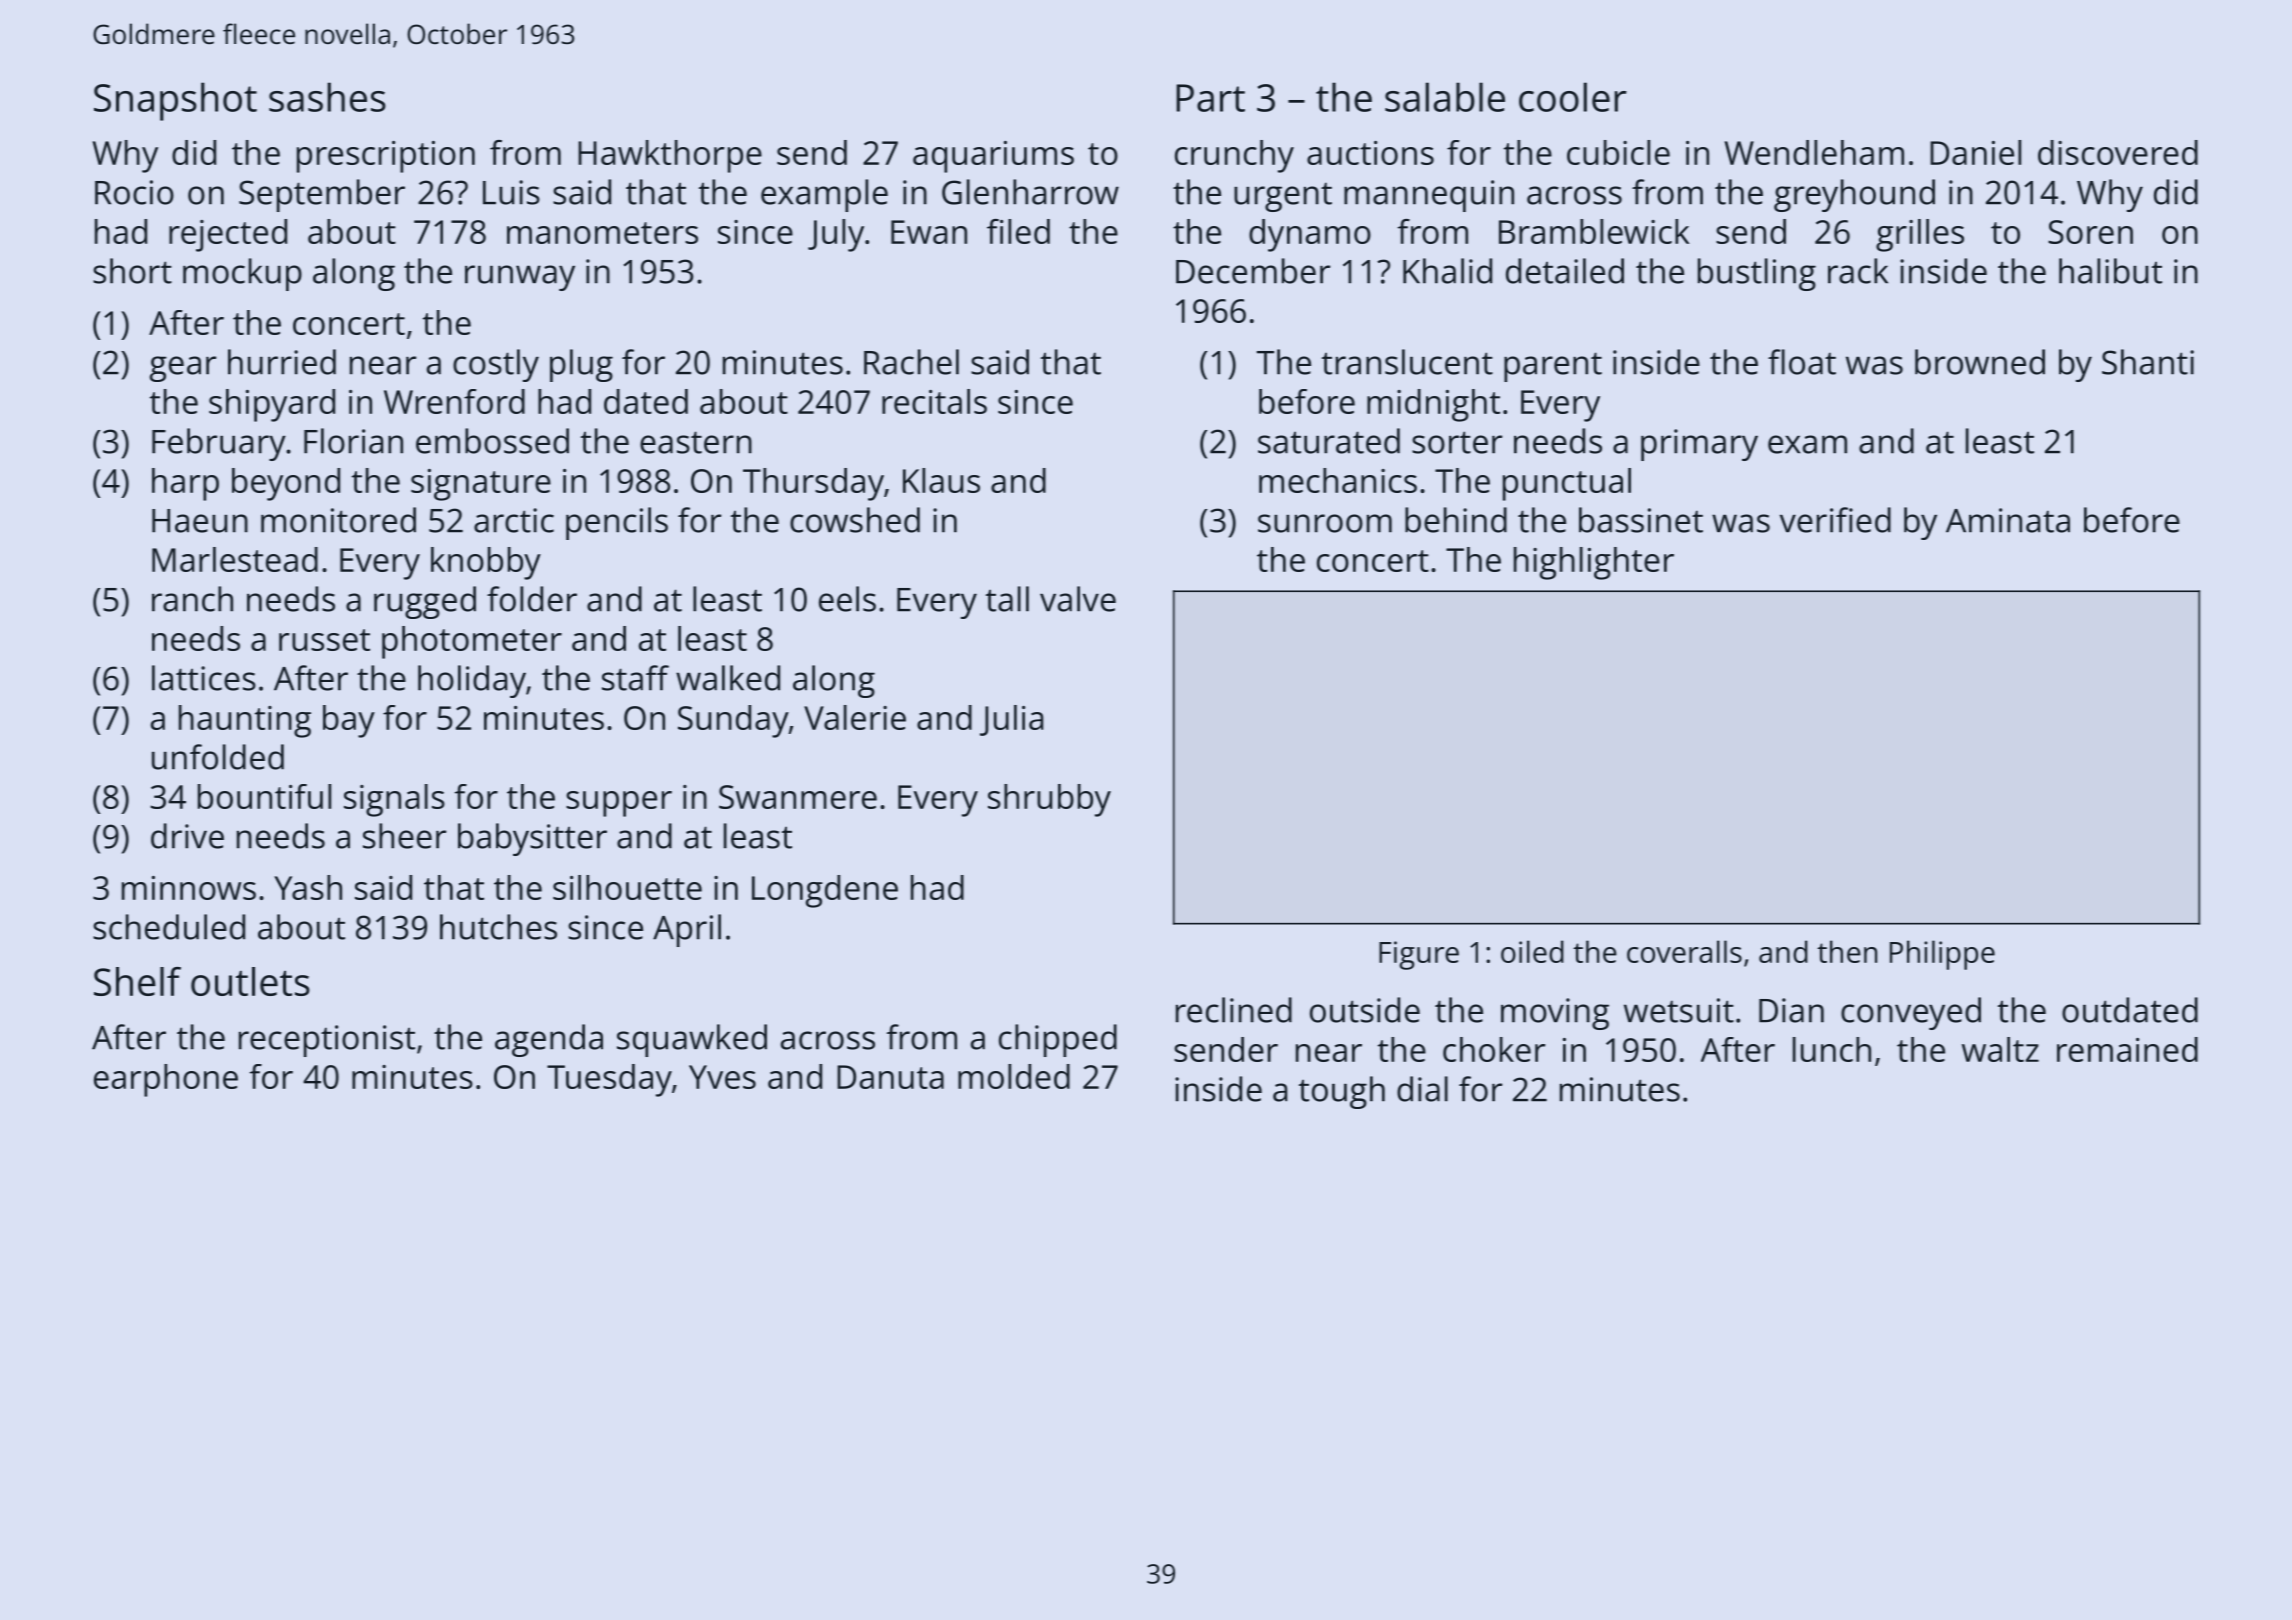  I want to click on valve, so click(1078, 599).
